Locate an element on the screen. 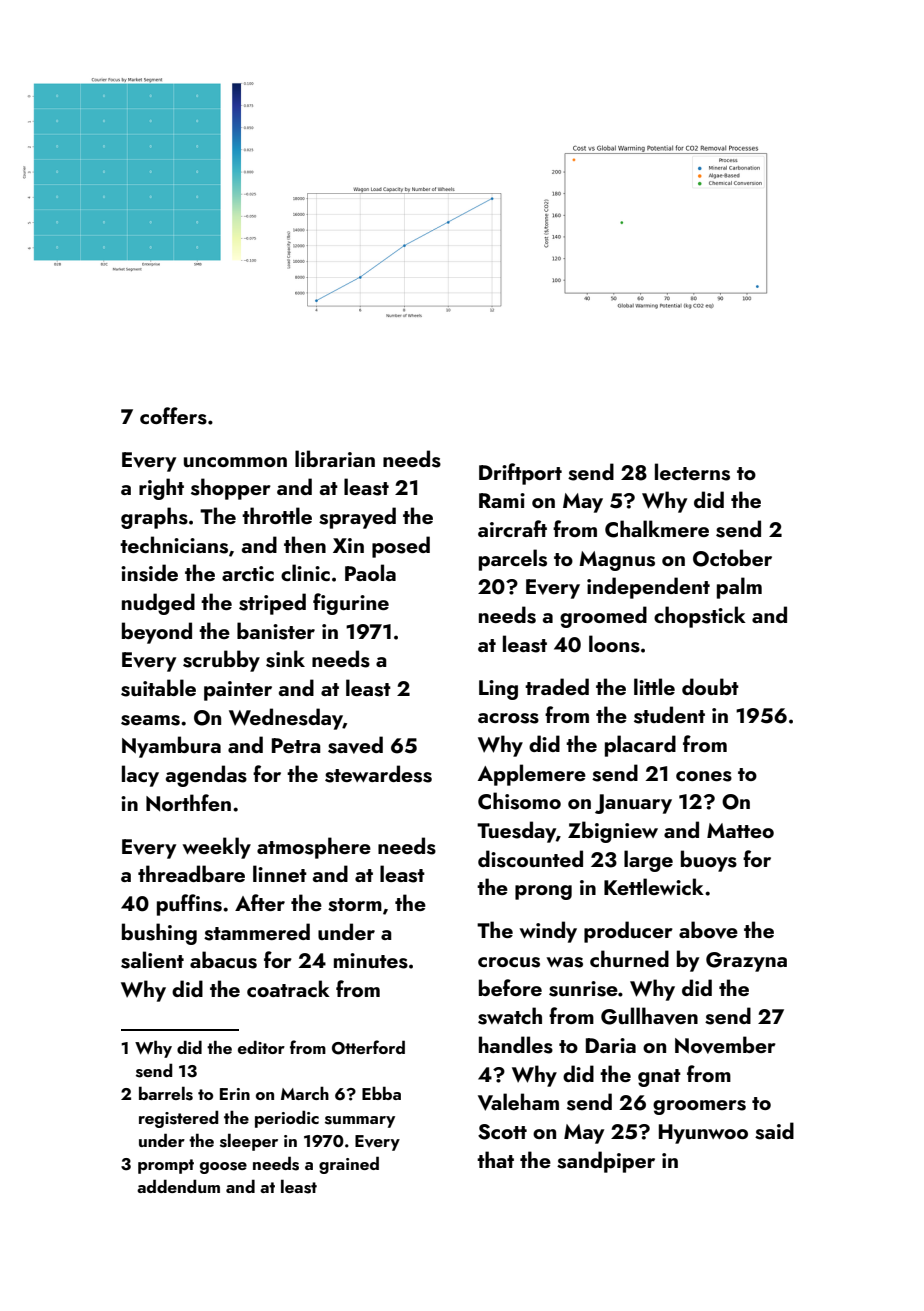 The height and width of the screenshot is (1311, 924). lecterns is located at coordinates (692, 472).
